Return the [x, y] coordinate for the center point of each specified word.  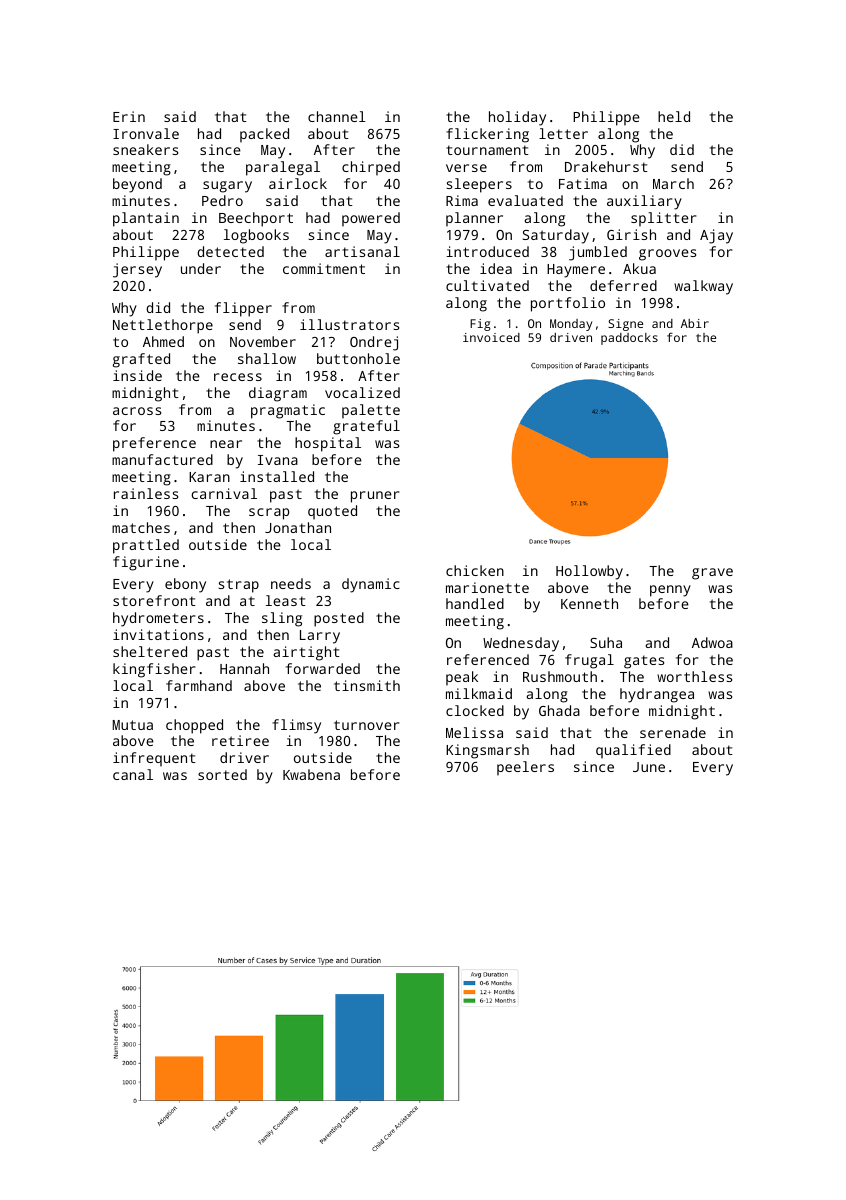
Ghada [559, 710]
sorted [222, 774]
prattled [146, 546]
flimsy [296, 726]
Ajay [716, 236]
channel [337, 116]
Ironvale [146, 133]
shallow [267, 358]
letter [563, 133]
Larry [320, 637]
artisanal [362, 251]
